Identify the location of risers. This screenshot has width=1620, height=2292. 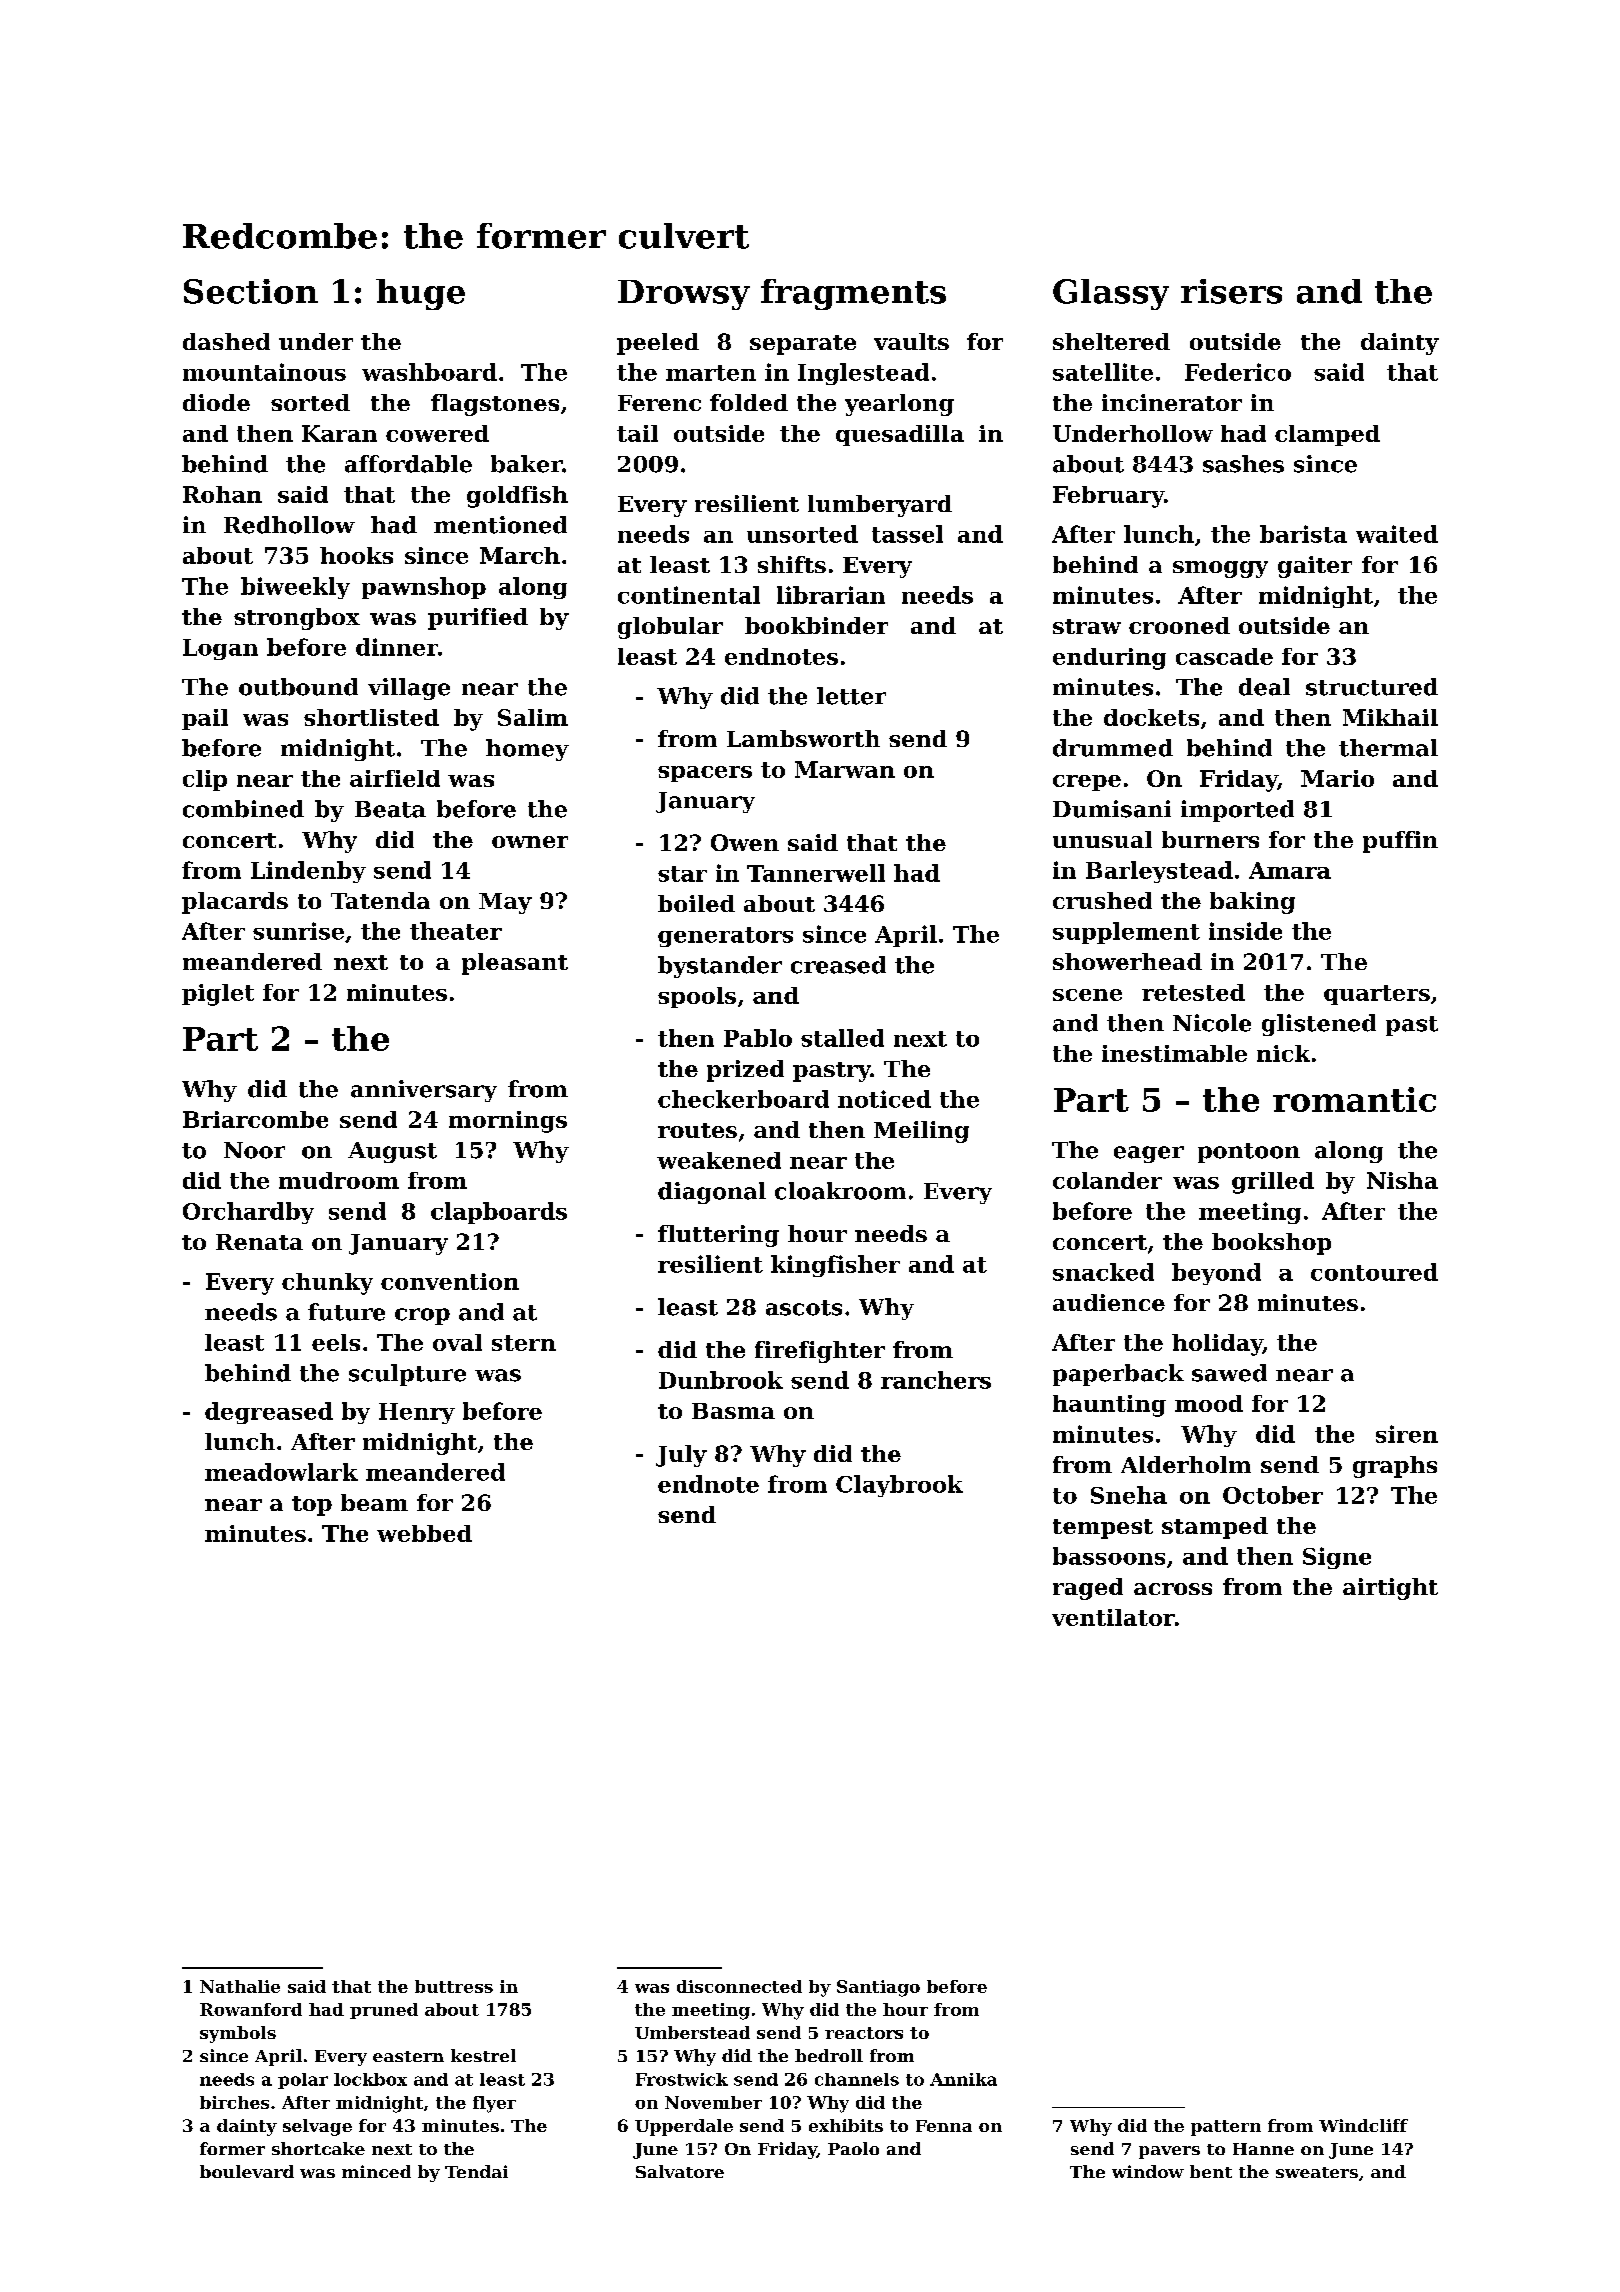
(1231, 291).
